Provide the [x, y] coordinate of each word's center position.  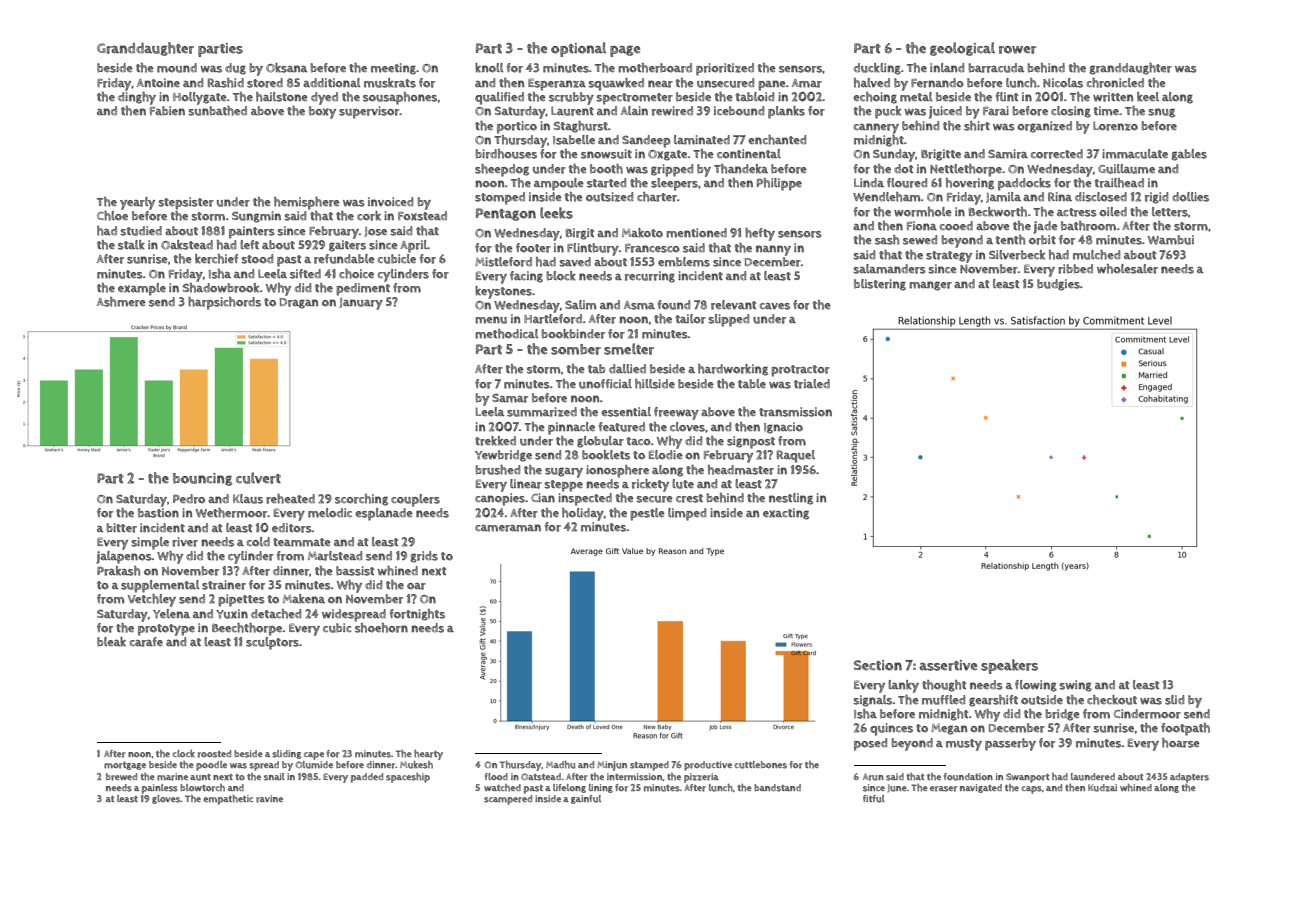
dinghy [137, 98]
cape [314, 756]
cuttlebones [761, 765]
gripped [672, 170]
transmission [795, 412]
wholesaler [1127, 269]
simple [150, 543]
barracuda [996, 68]
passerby [1010, 744]
